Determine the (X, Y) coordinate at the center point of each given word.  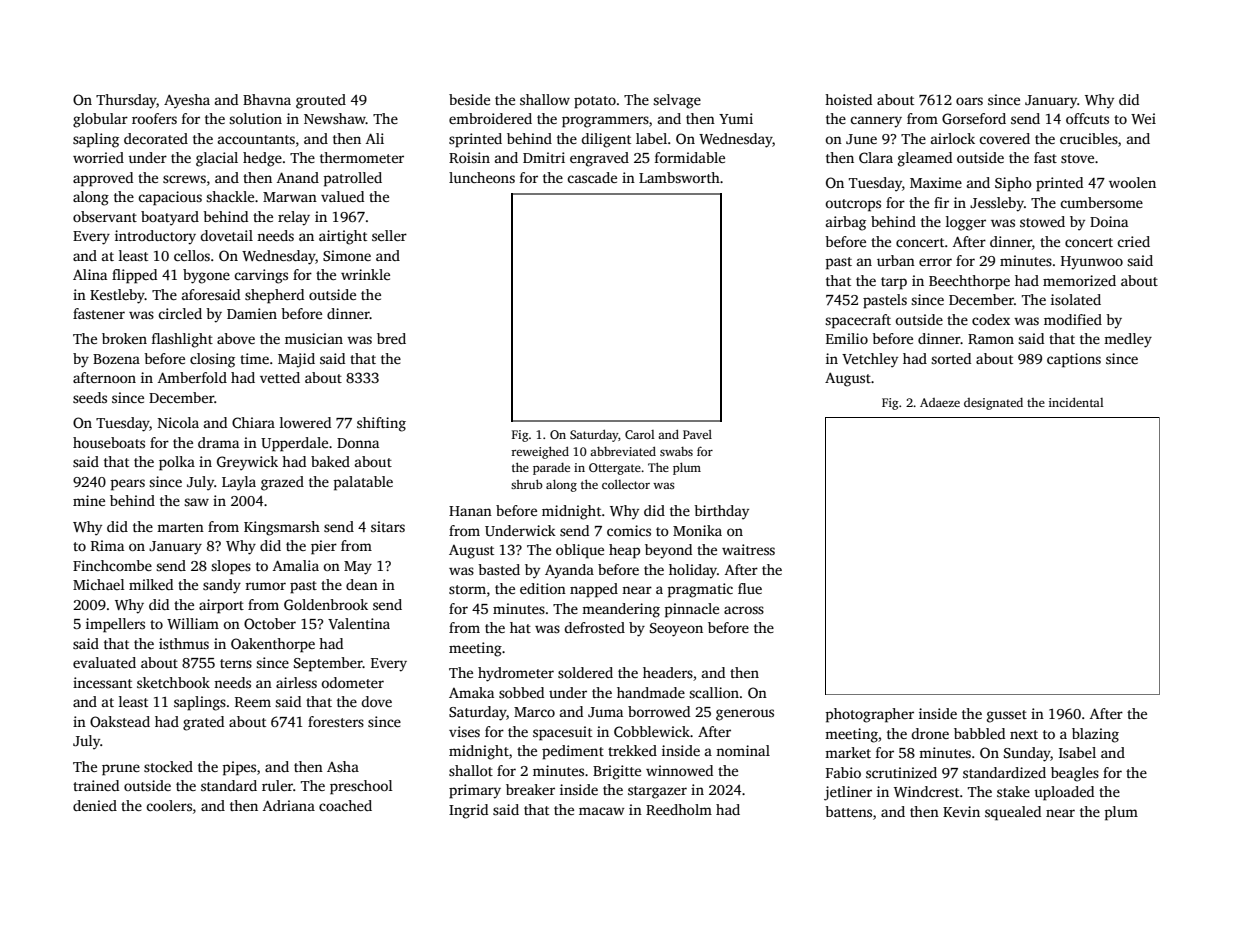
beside (469, 99)
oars (969, 101)
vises (464, 731)
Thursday (126, 101)
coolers (169, 805)
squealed (1013, 813)
